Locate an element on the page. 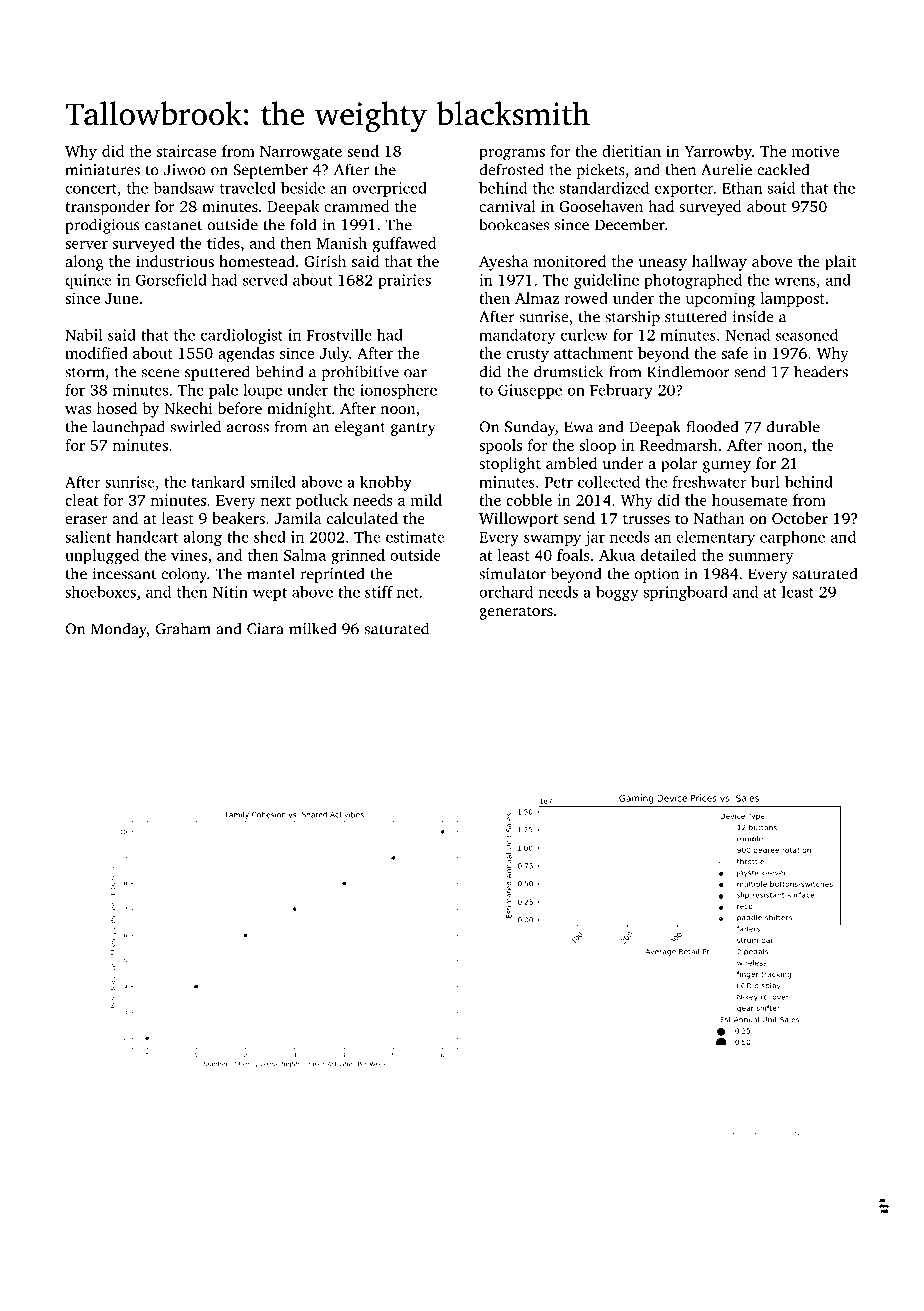  programs is located at coordinates (512, 155).
